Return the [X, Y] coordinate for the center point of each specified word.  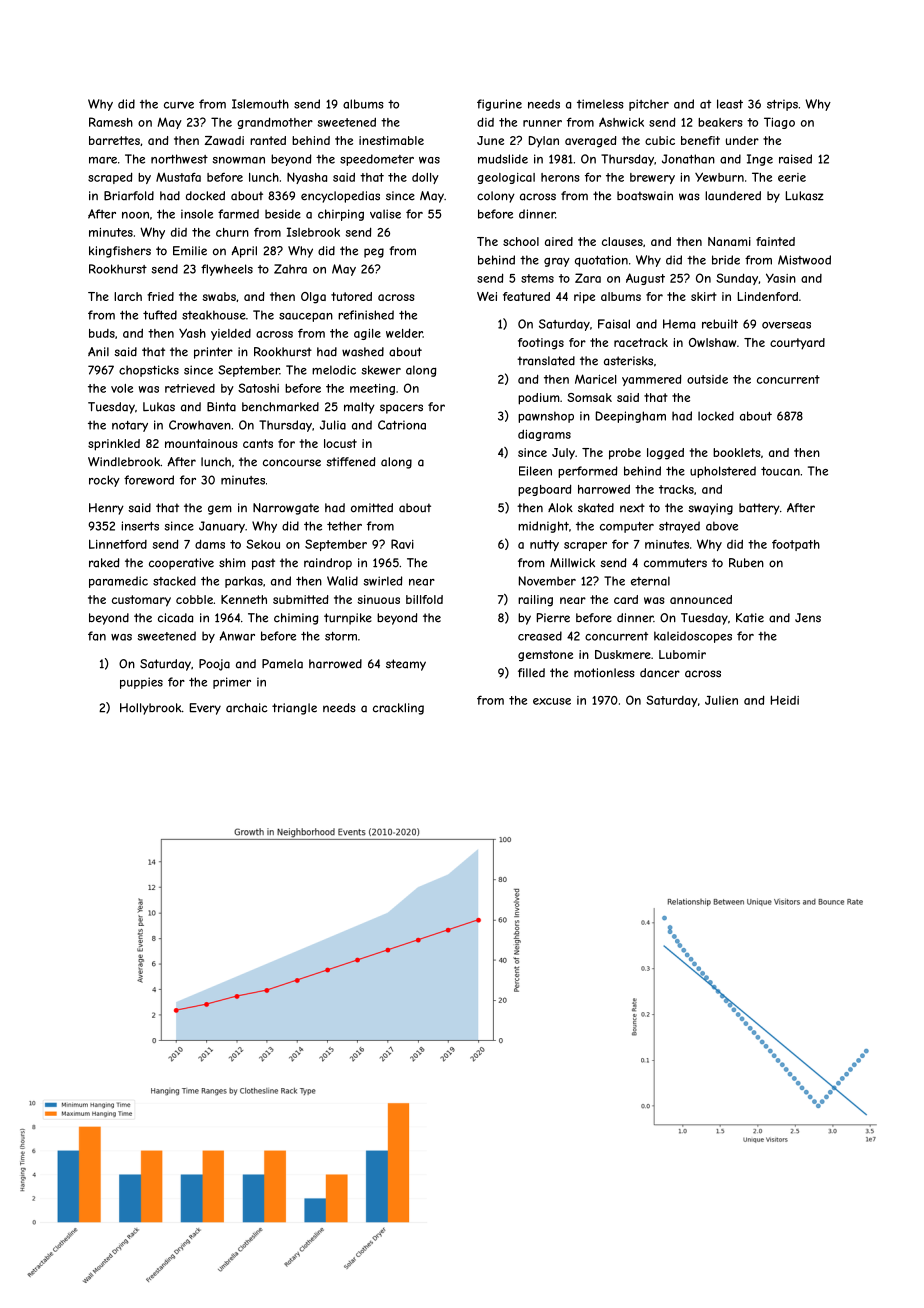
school [521, 241]
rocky [104, 481]
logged [665, 454]
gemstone [545, 656]
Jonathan [688, 159]
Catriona [402, 425]
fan [97, 636]
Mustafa [178, 177]
